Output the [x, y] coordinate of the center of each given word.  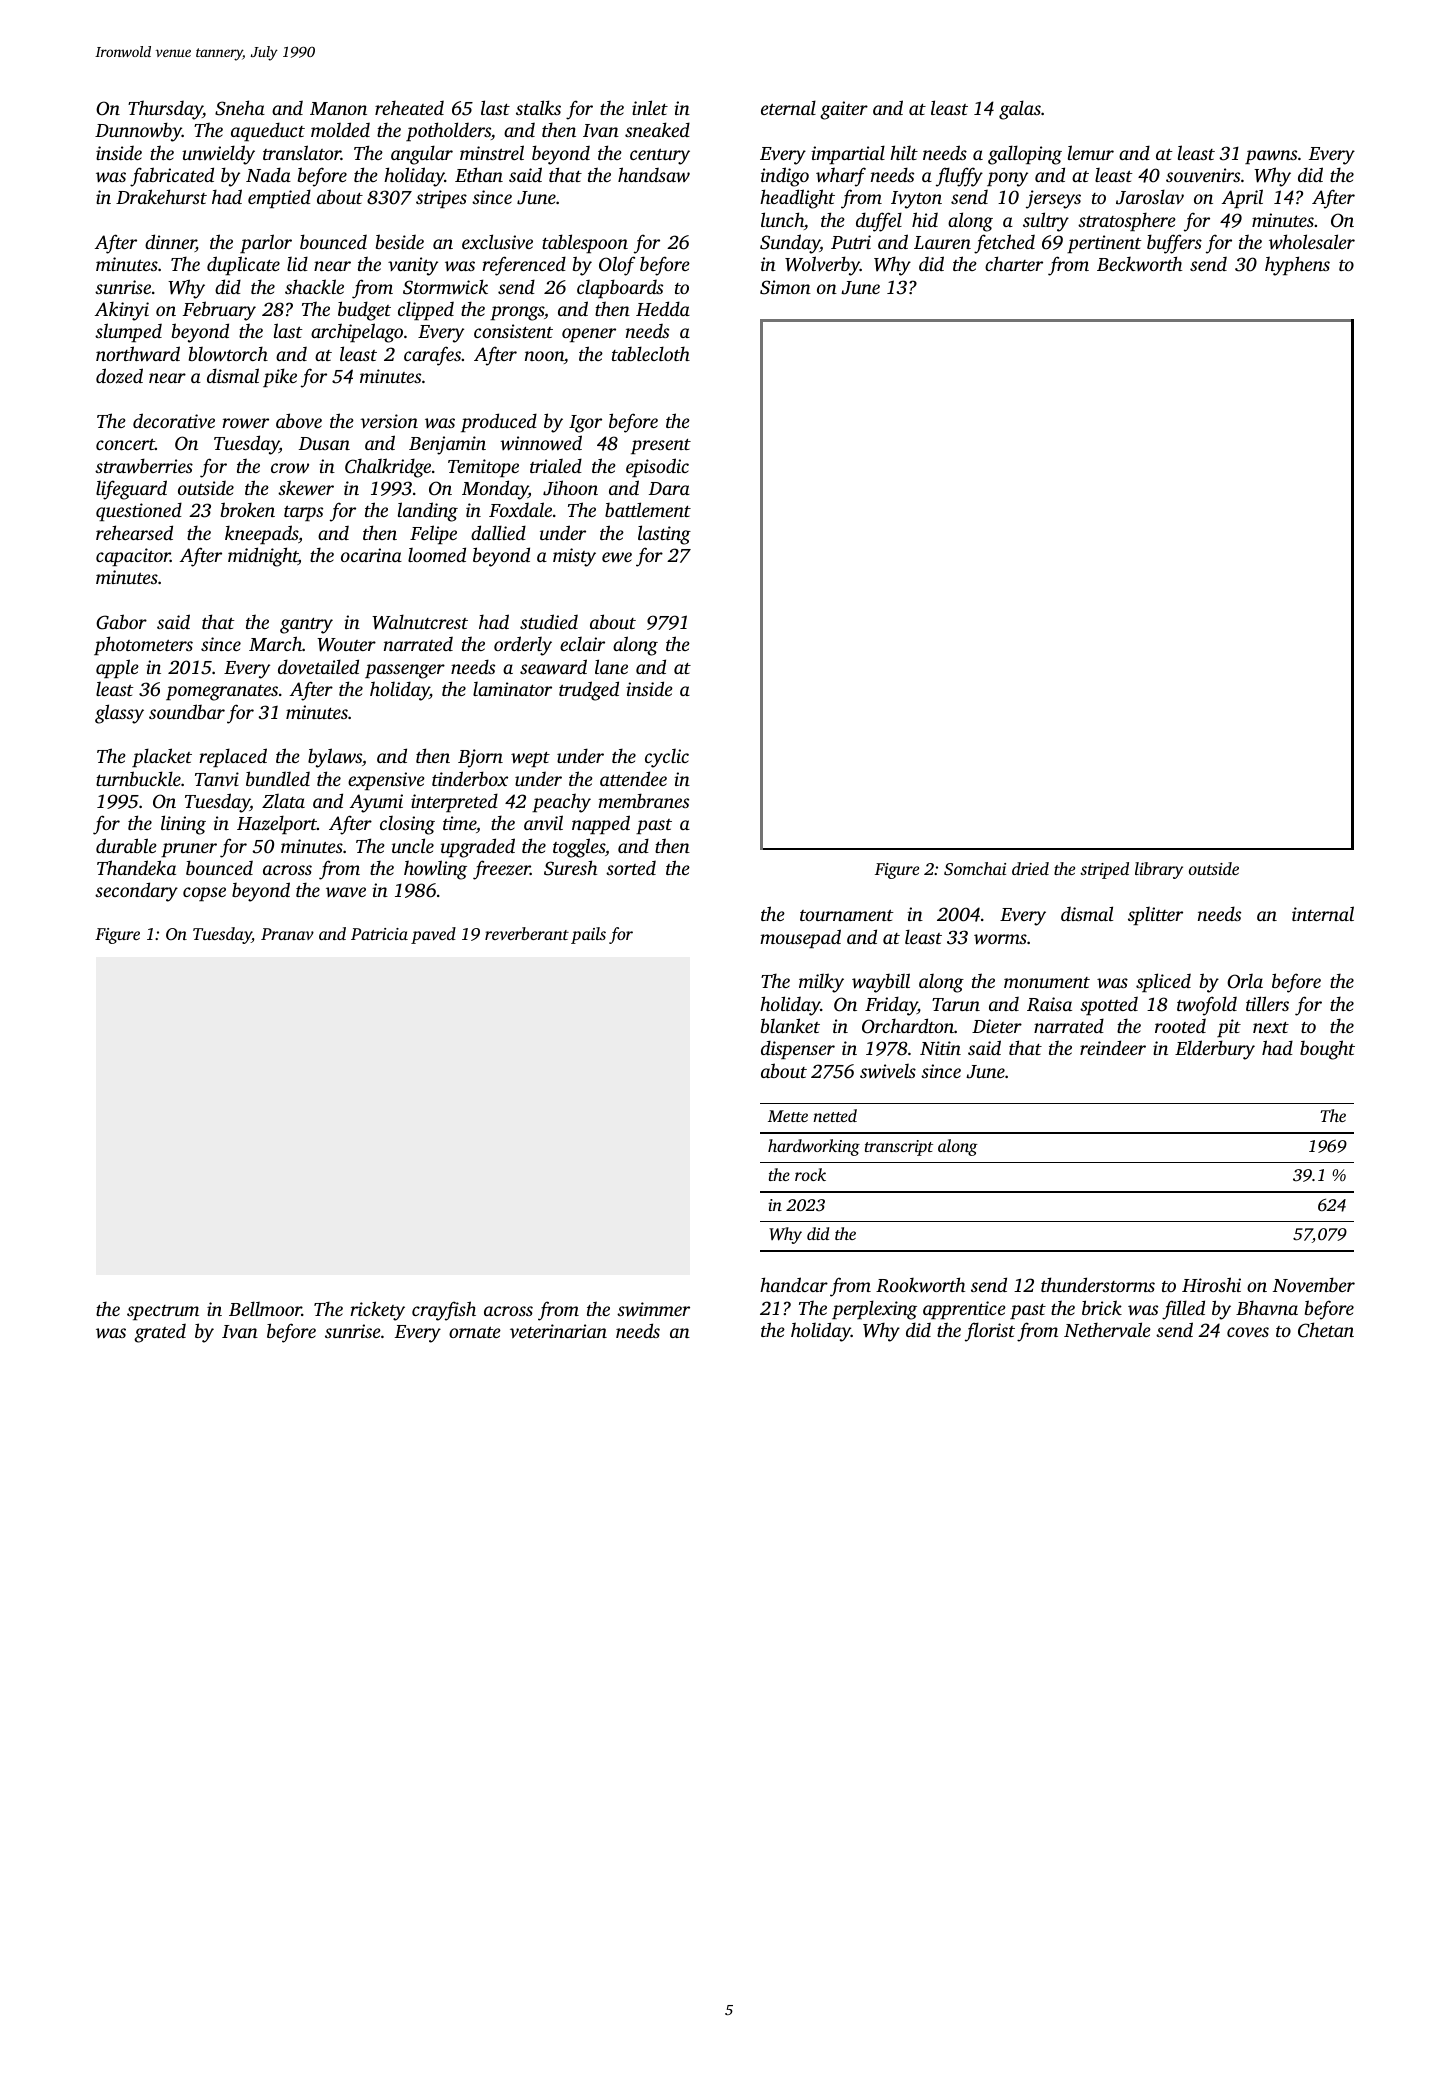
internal [1323, 913]
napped [601, 824]
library [1159, 870]
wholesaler [1312, 241]
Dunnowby [138, 132]
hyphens [1297, 266]
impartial [848, 154]
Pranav [287, 934]
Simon [785, 287]
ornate [475, 1332]
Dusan [324, 443]
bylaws [335, 758]
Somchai [975, 869]
